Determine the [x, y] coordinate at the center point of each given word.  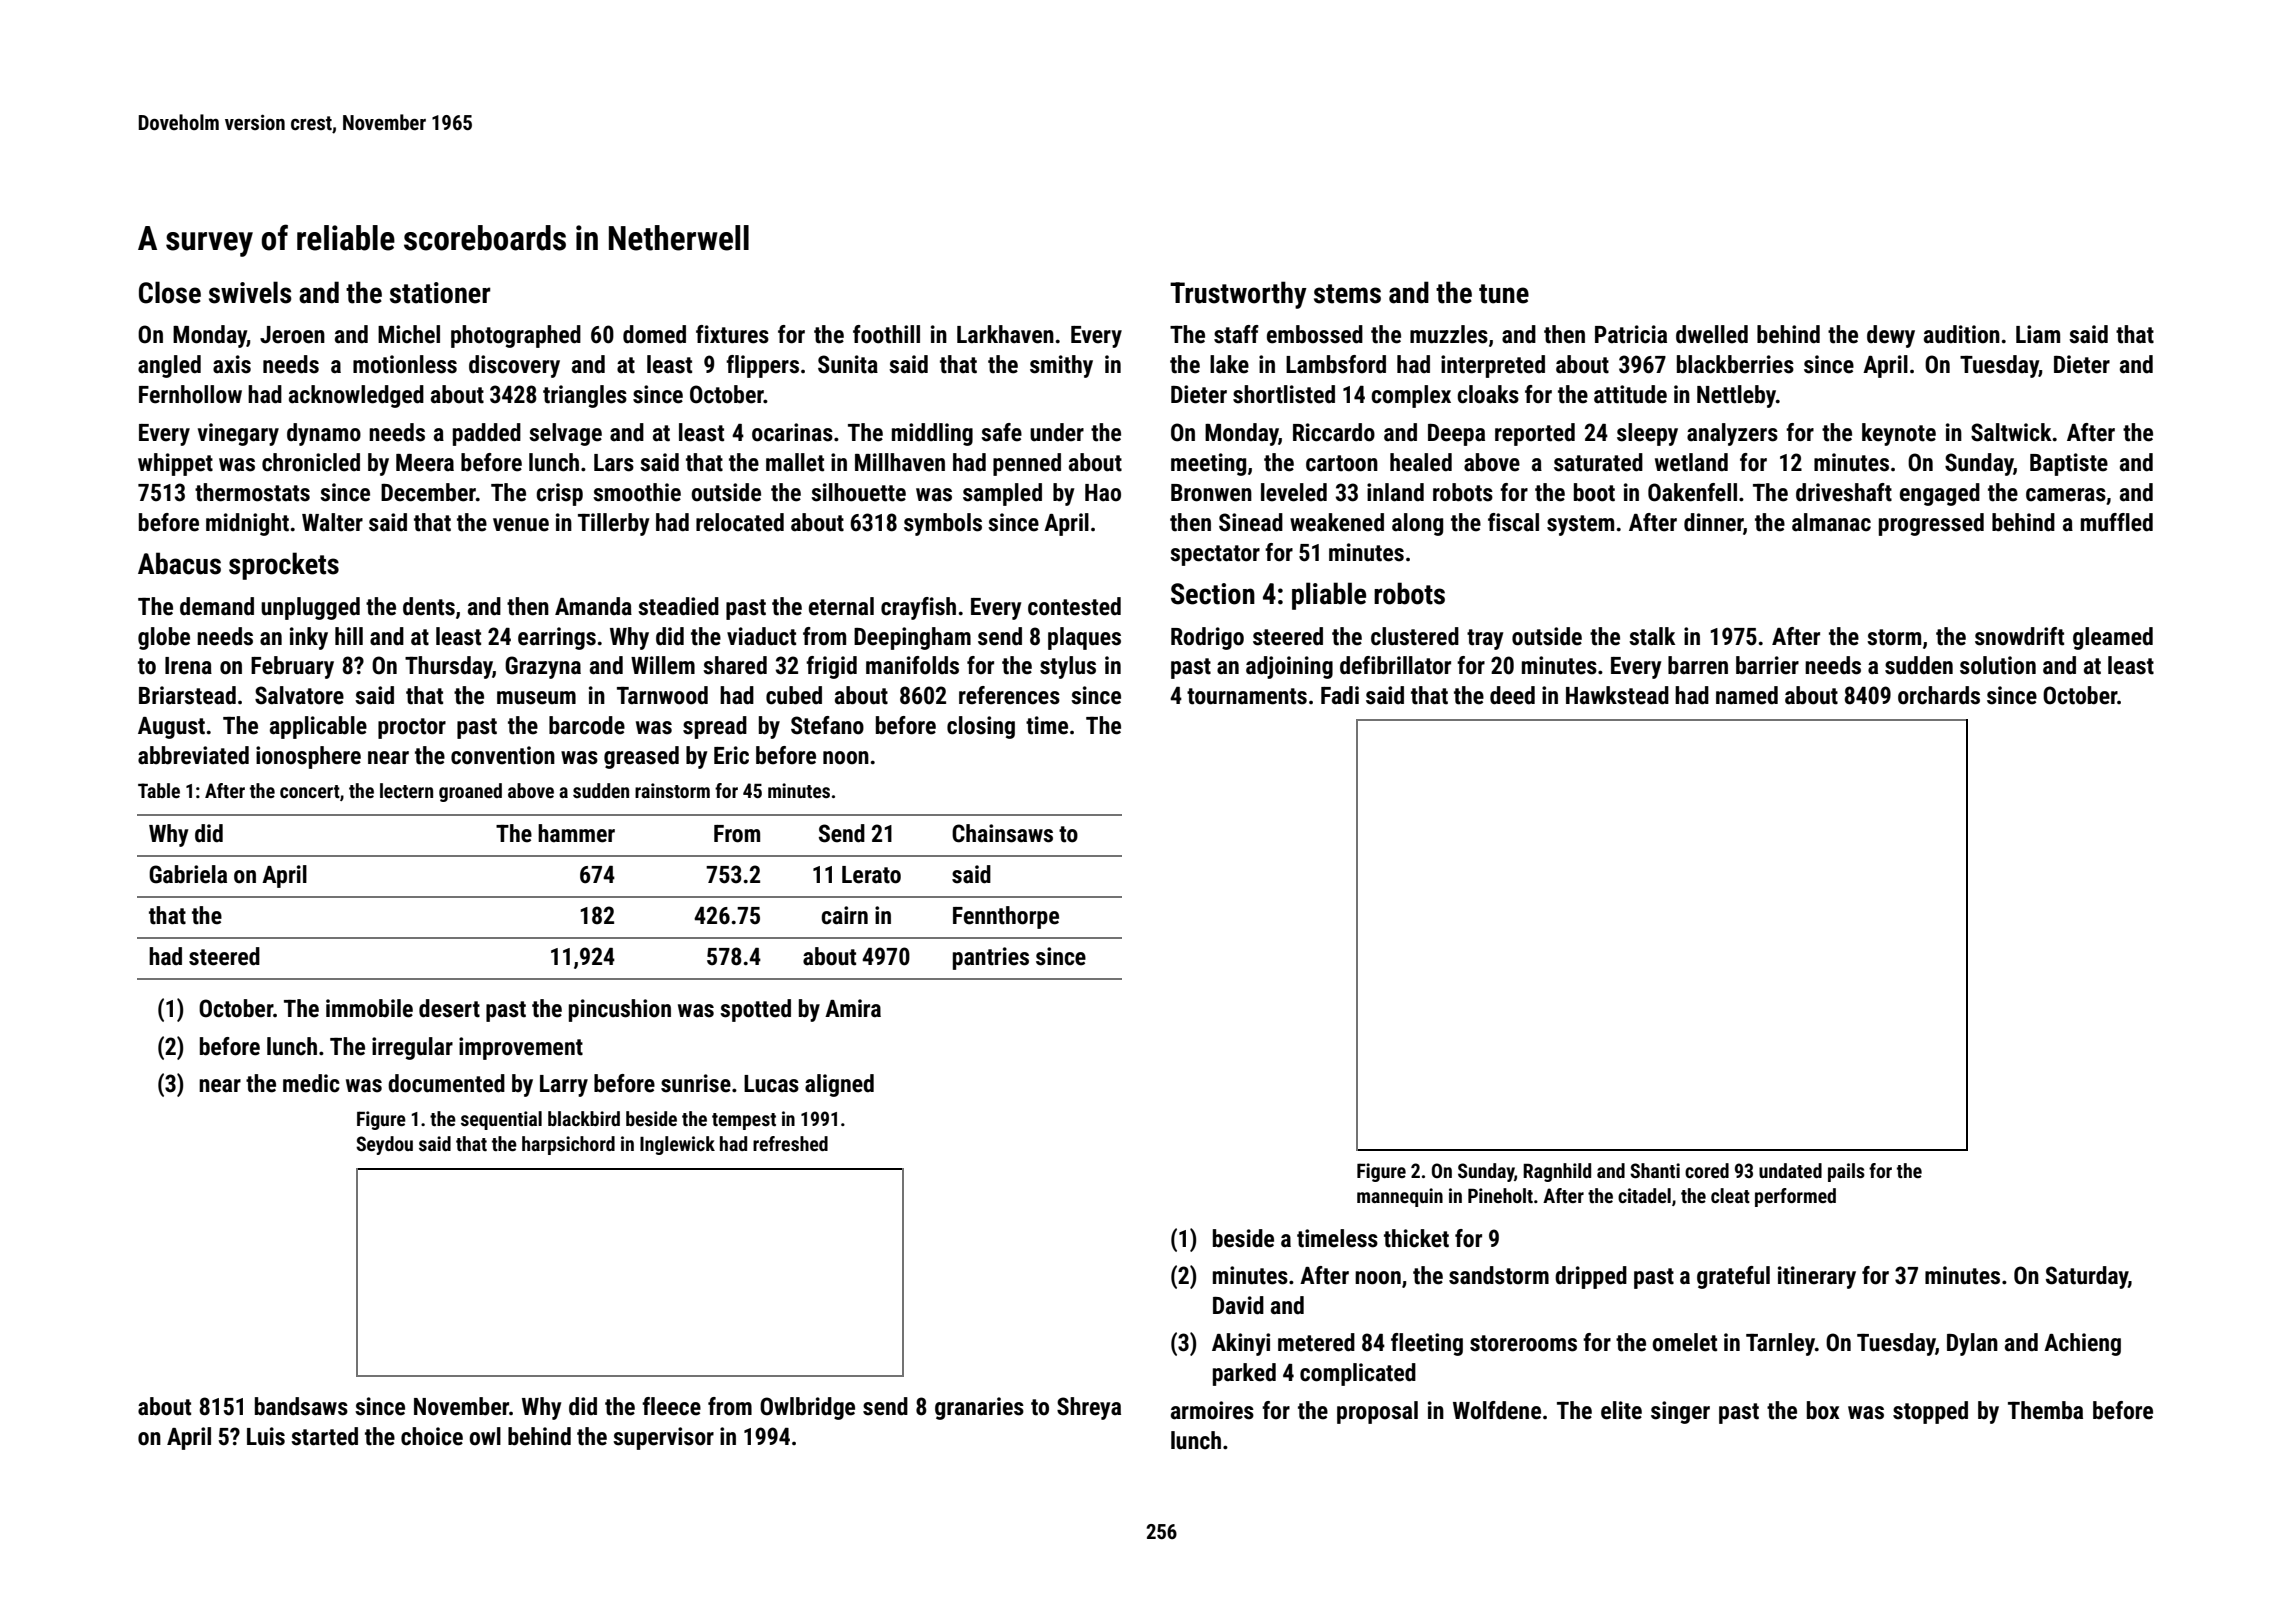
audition [1962, 334]
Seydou [384, 1145]
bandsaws [301, 1406]
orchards [1939, 695]
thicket [1416, 1238]
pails [1846, 1172]
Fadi [1340, 695]
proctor [412, 728]
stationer [440, 293]
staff [1236, 334]
